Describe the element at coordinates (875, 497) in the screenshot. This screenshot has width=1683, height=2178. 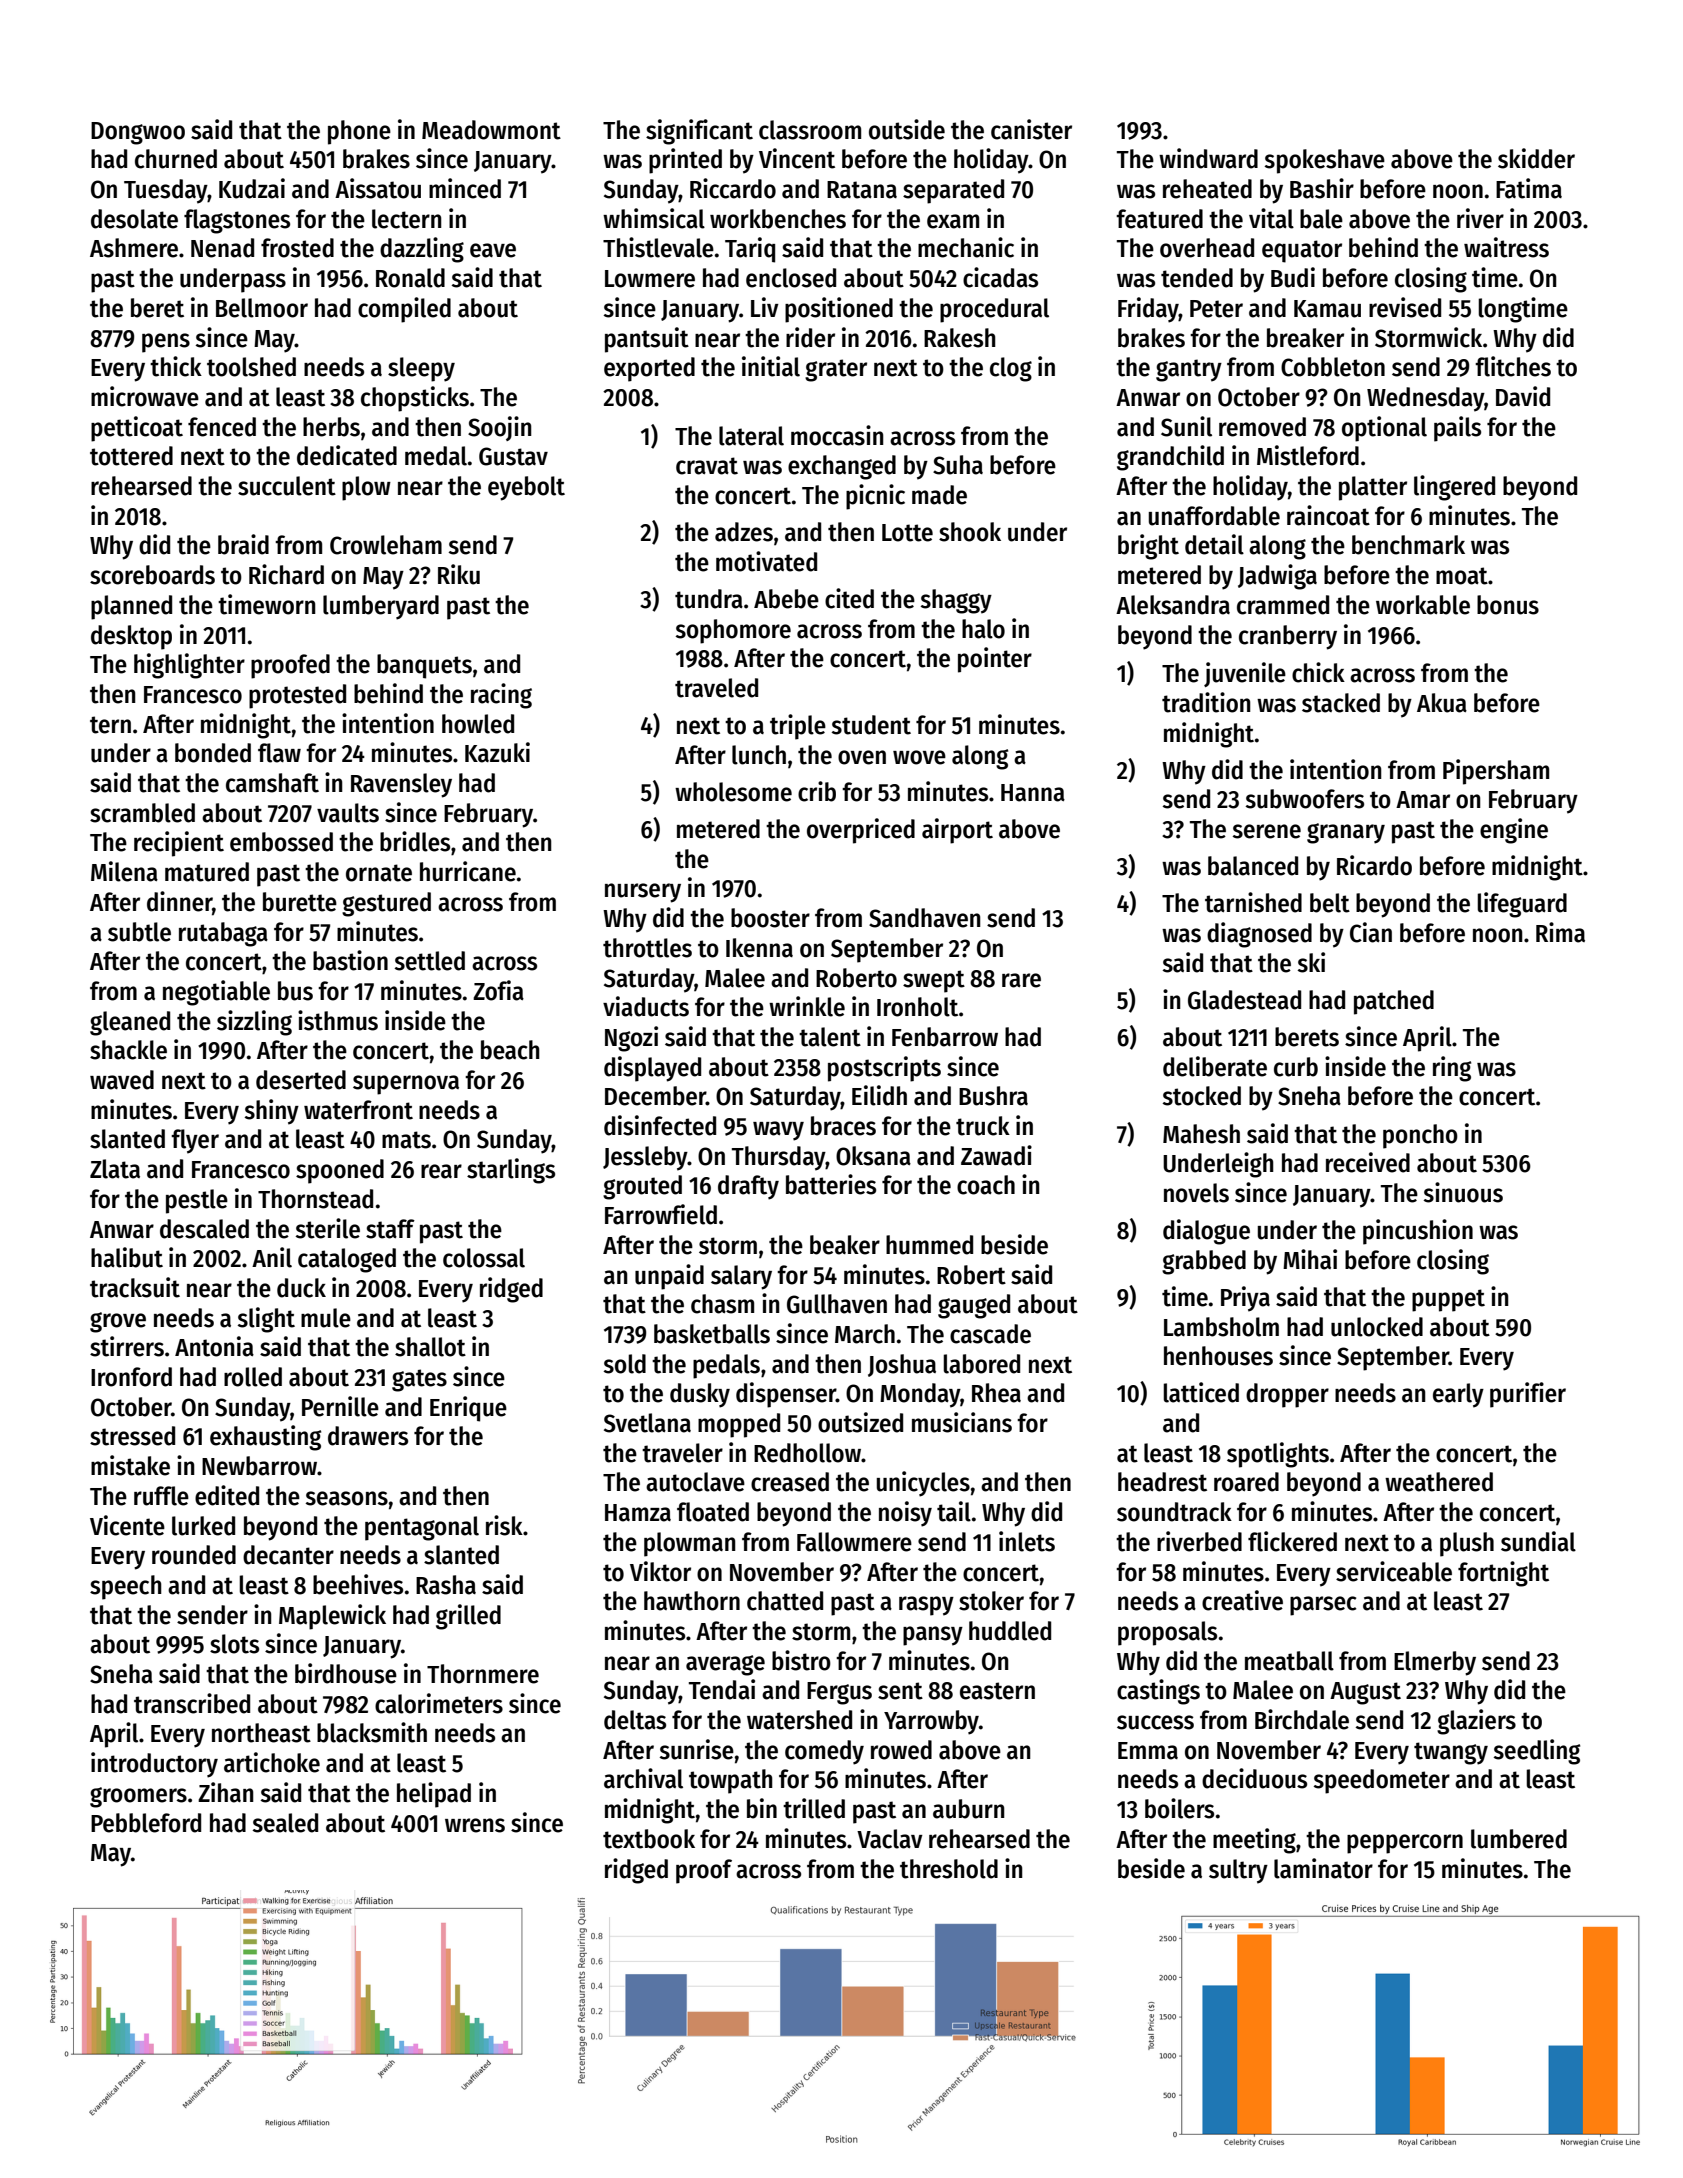
I see `picnic` at that location.
